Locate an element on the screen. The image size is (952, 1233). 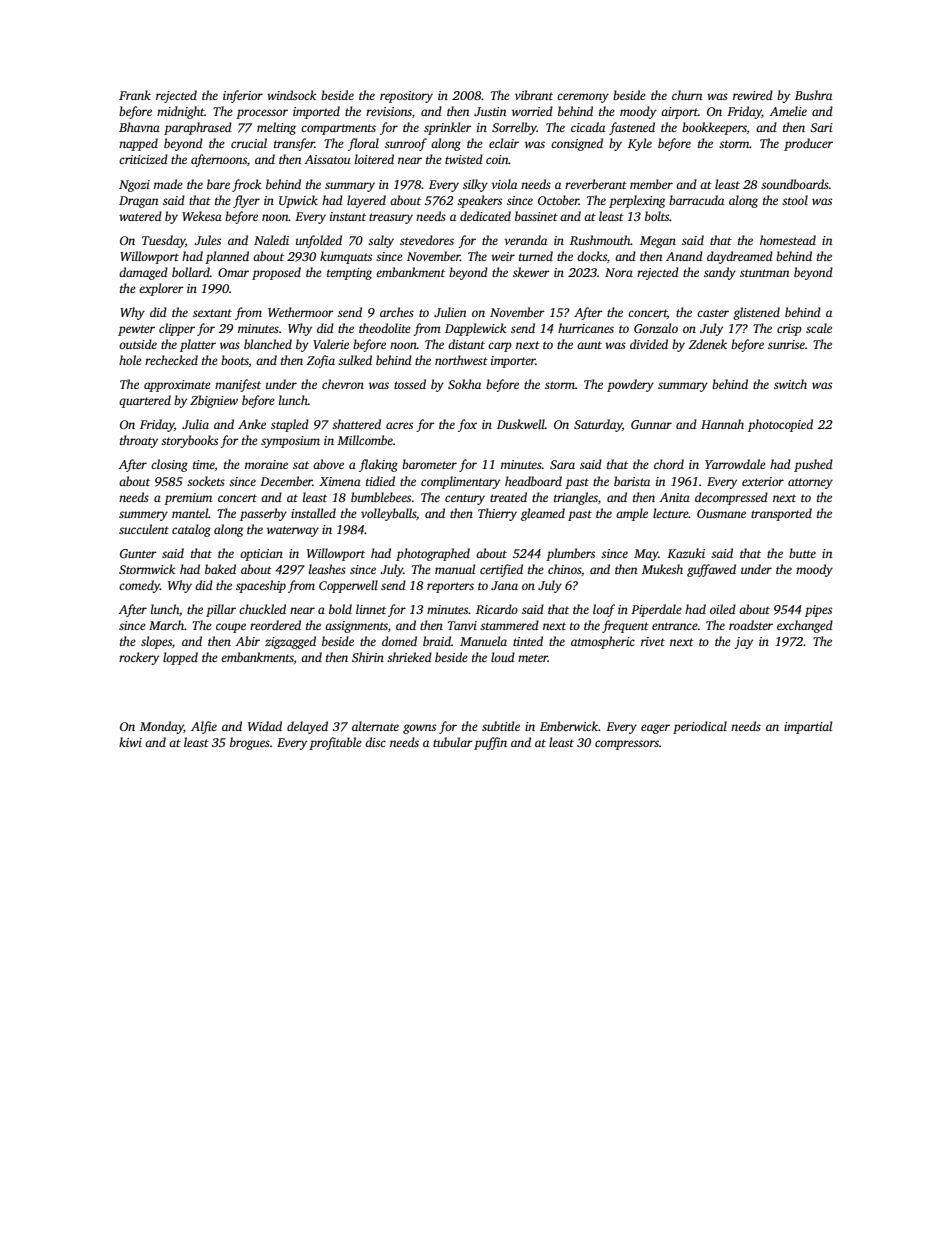
napped is located at coordinates (138, 144).
